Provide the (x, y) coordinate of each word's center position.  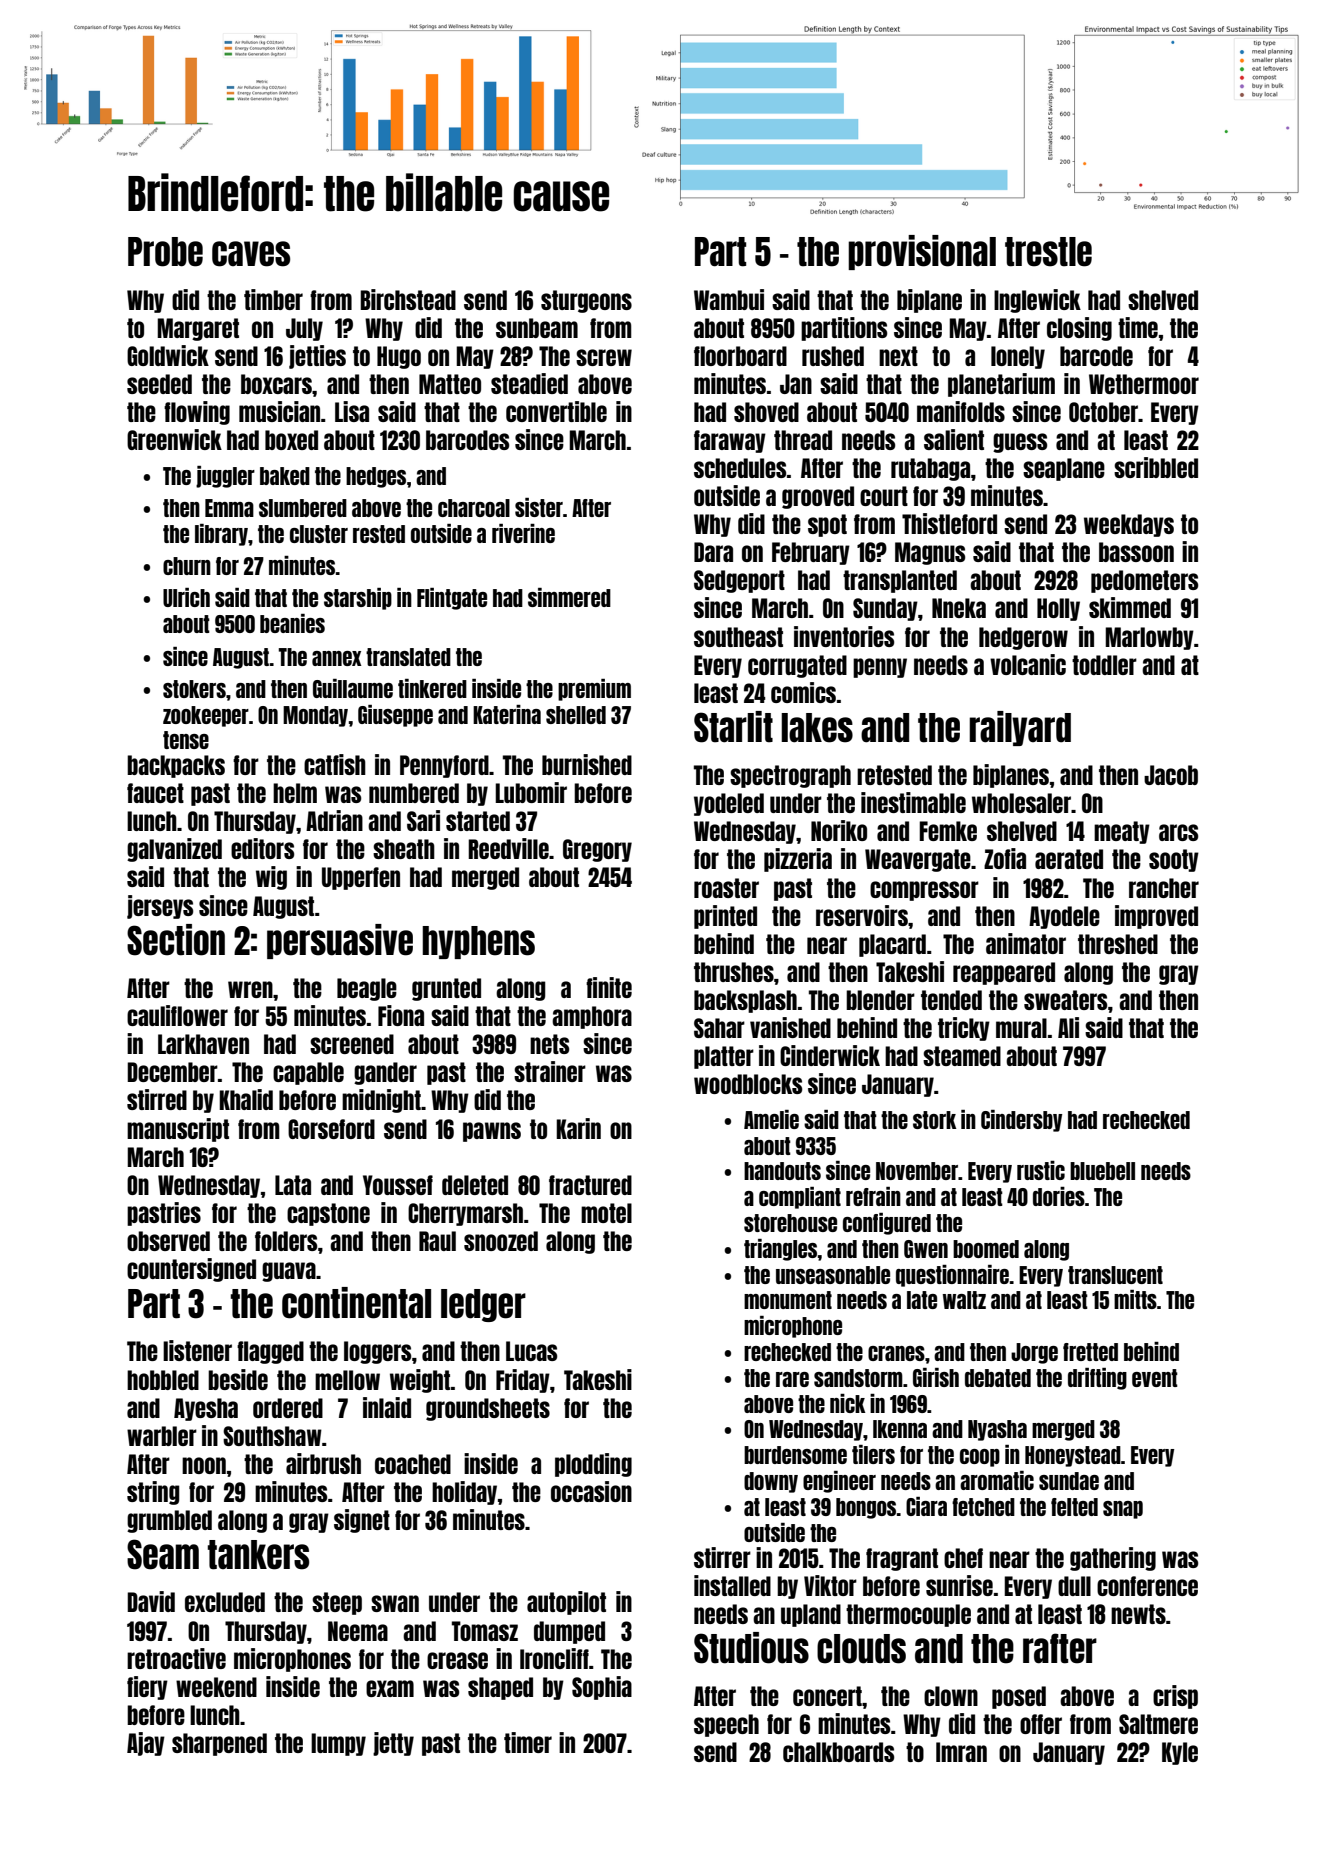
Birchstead (408, 299)
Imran (961, 1752)
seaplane (1064, 469)
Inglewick (1037, 301)
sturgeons (586, 301)
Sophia (602, 1688)
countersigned (191, 1270)
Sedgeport (739, 581)
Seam (163, 1554)
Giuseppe (395, 716)
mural (1021, 1028)
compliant (800, 1198)
